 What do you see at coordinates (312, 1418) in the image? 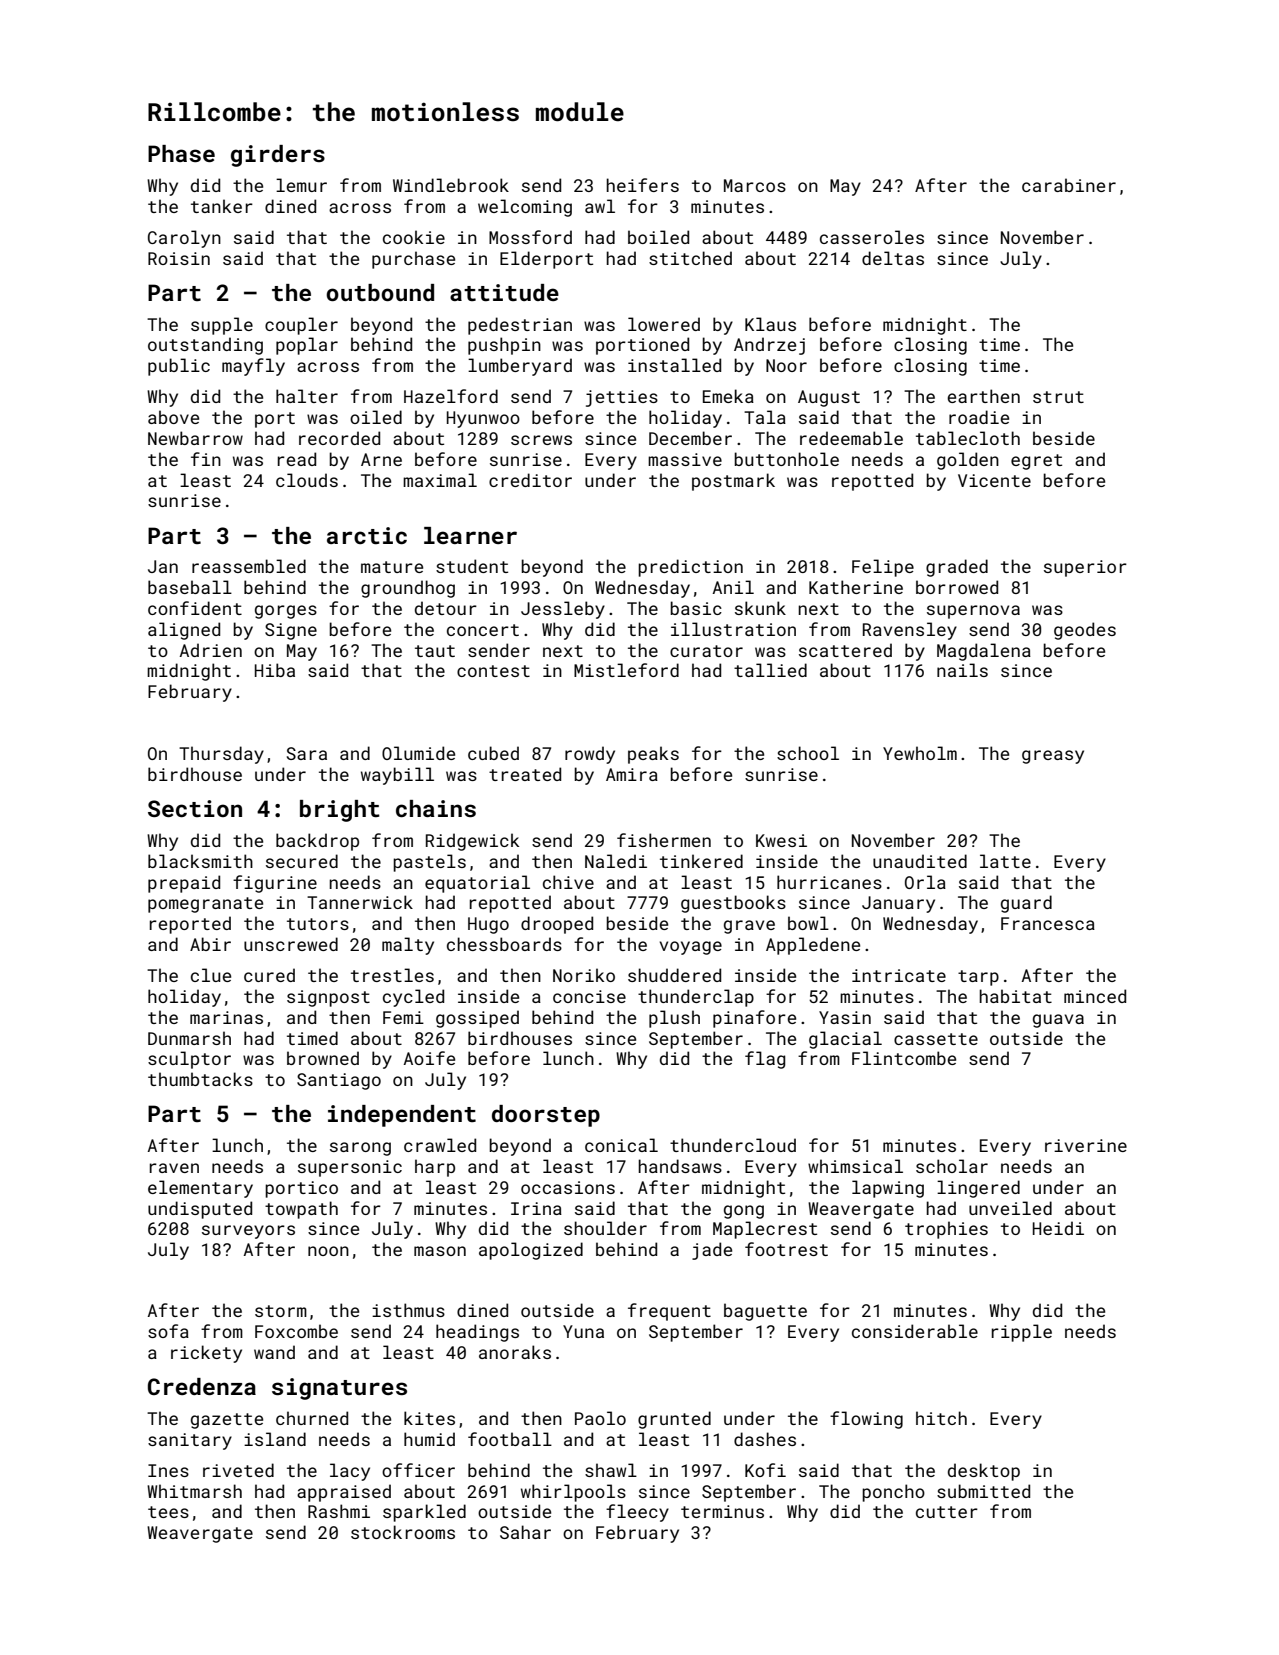
I see `churned` at bounding box center [312, 1418].
